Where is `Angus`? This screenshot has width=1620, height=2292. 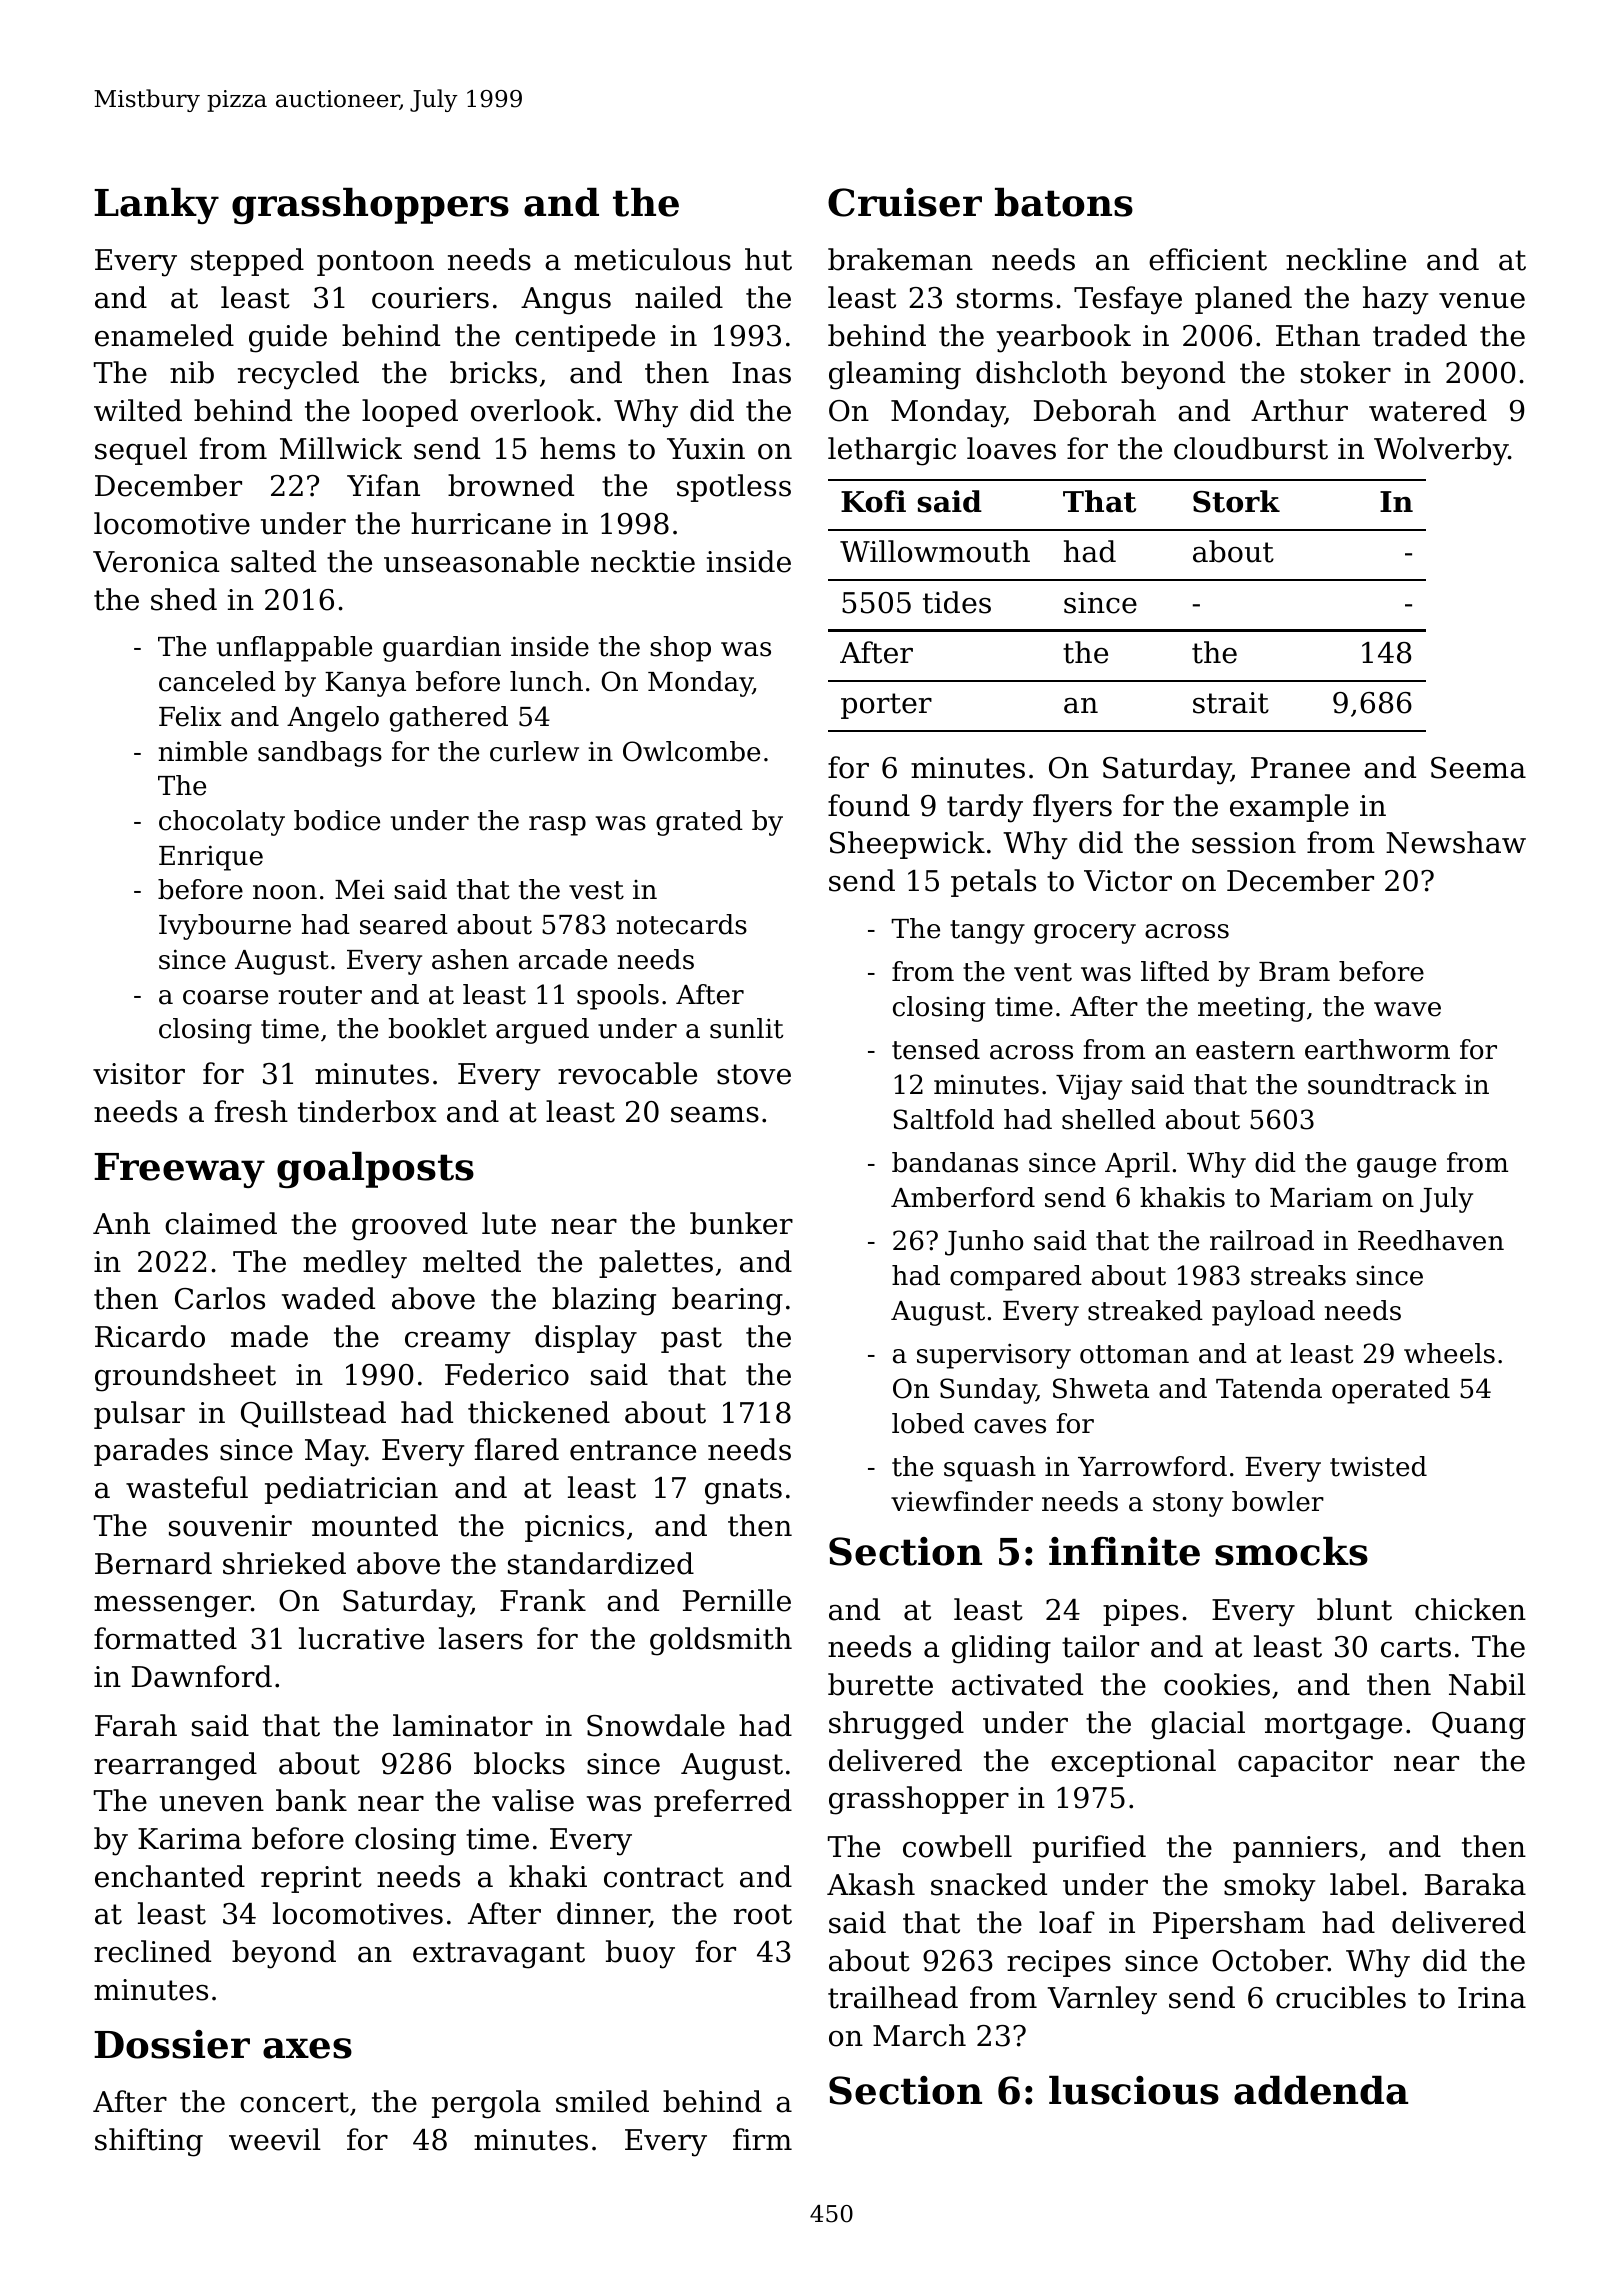
Angus is located at coordinates (566, 301).
